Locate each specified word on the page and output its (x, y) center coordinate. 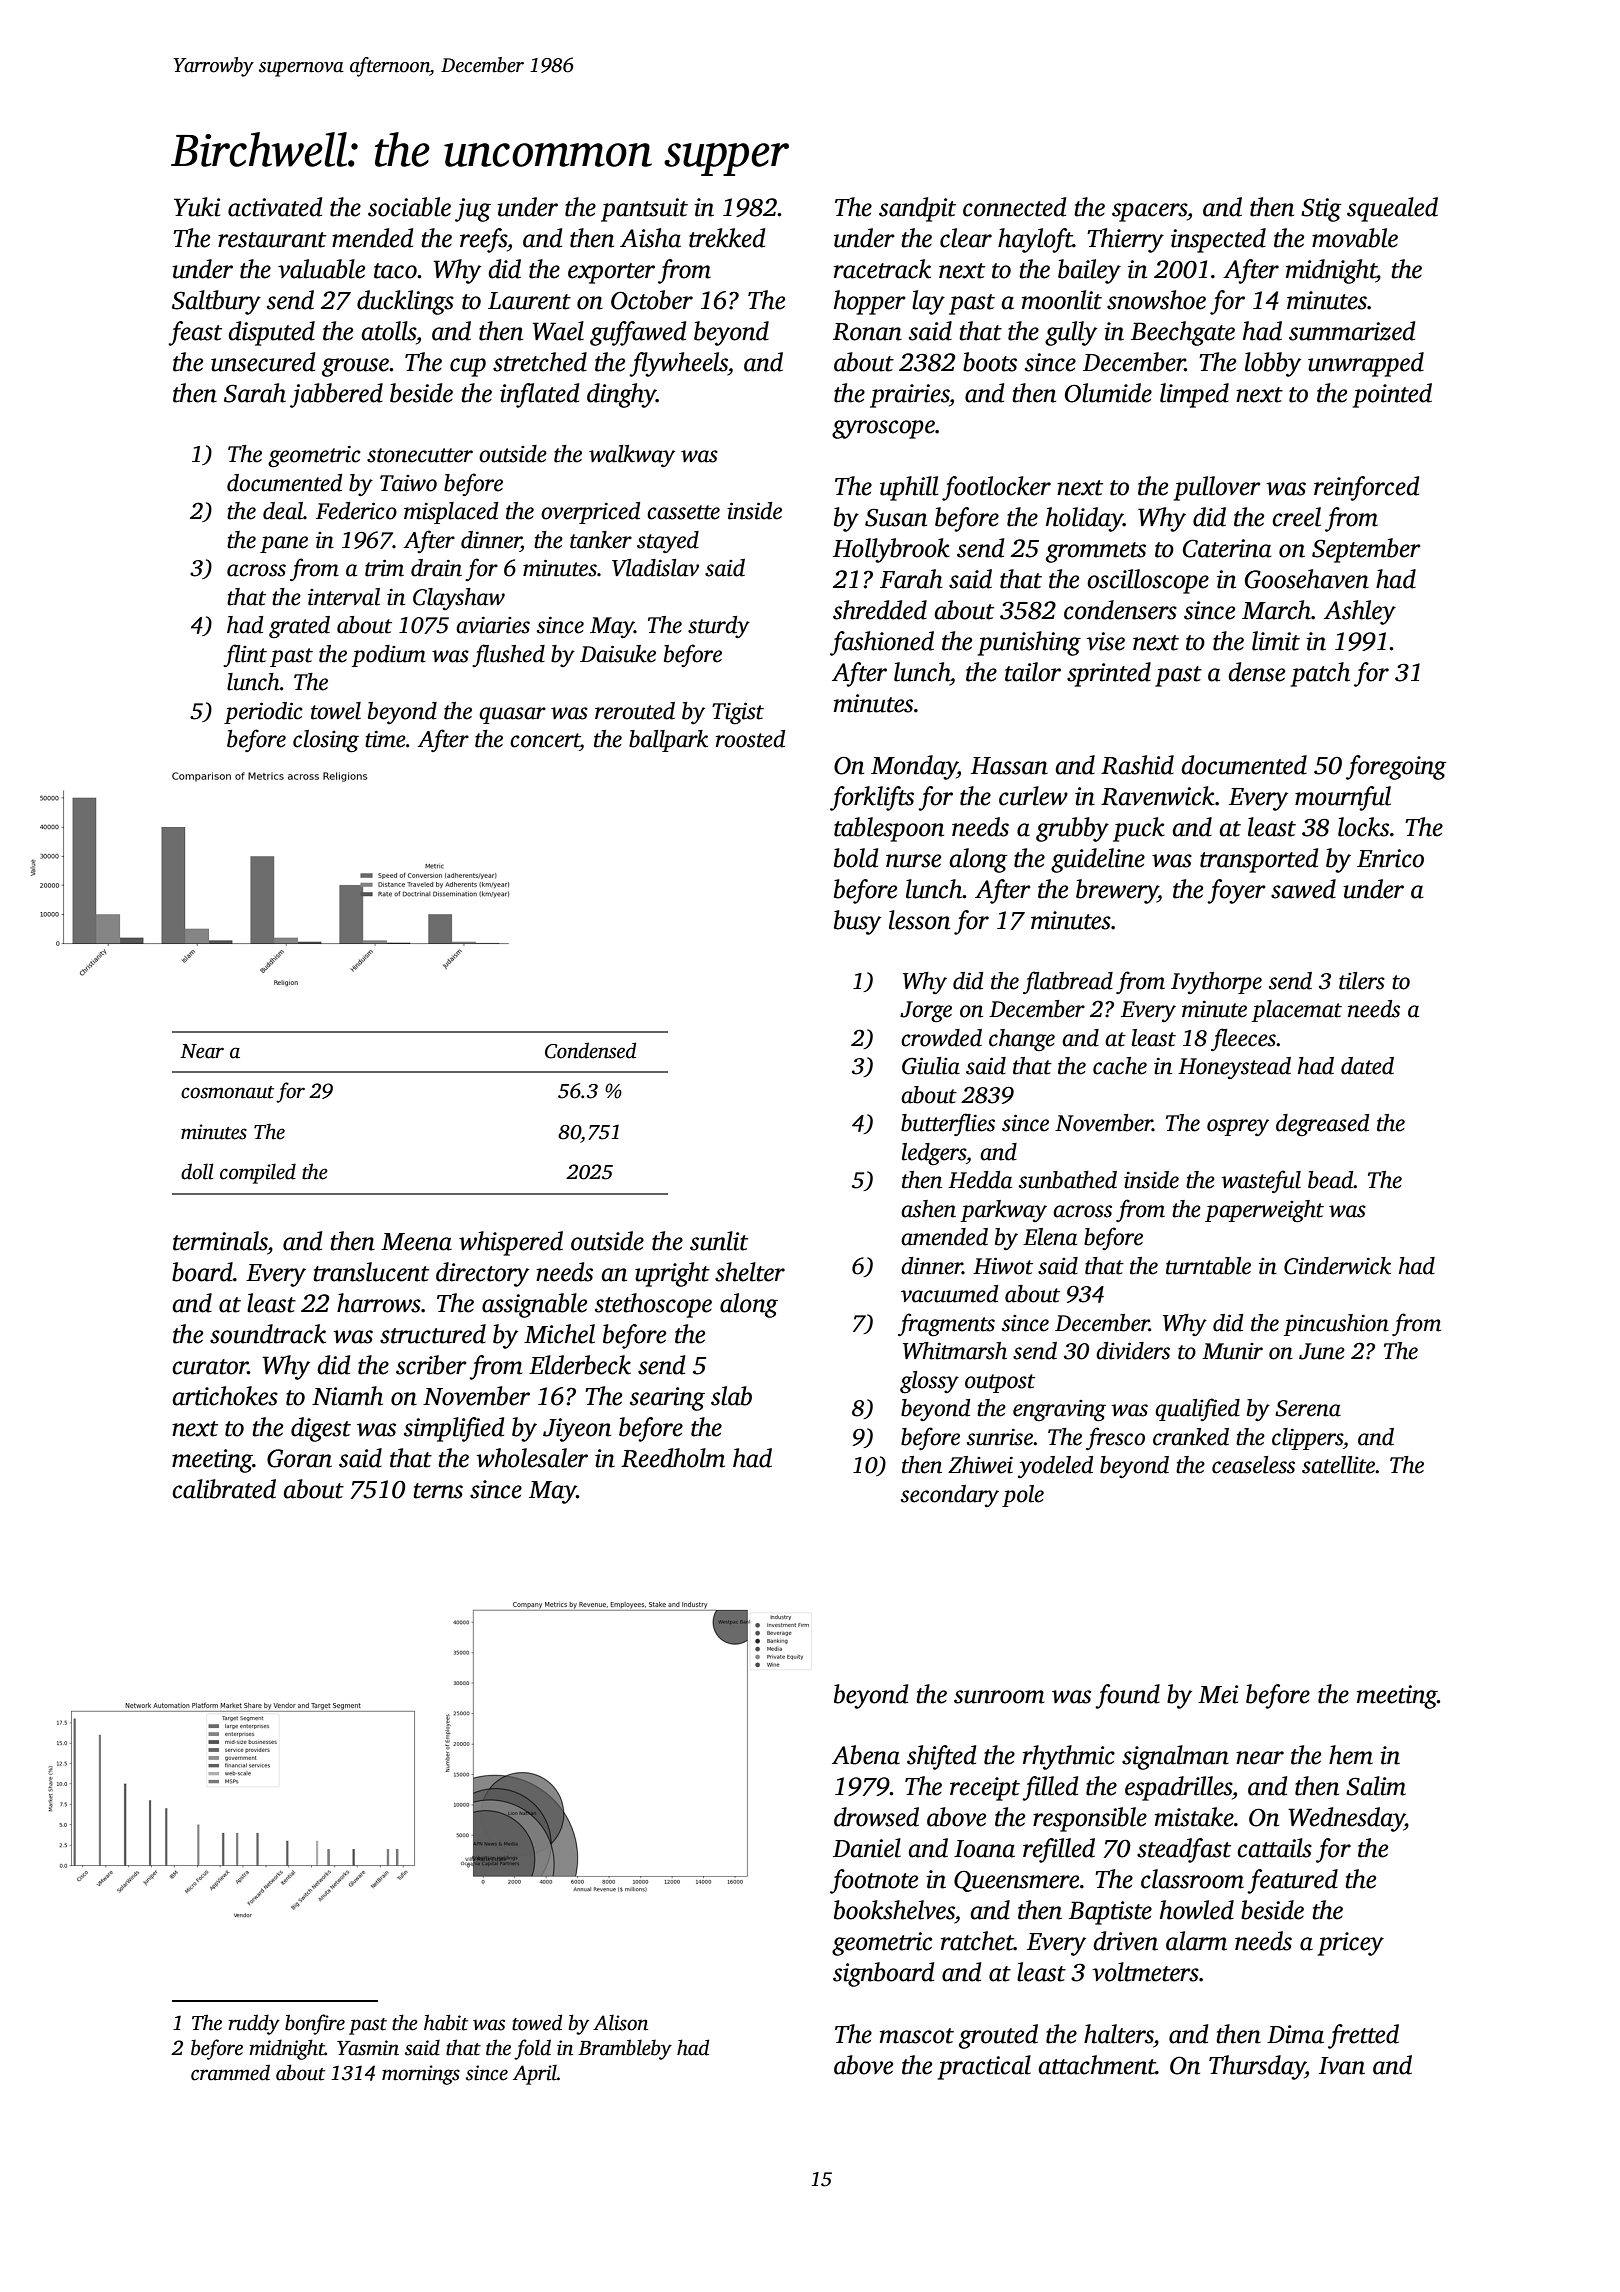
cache (1120, 1066)
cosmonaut (227, 1092)
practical (984, 2067)
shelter (750, 1272)
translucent (371, 1272)
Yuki (197, 207)
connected (1014, 207)
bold (856, 858)
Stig (1321, 210)
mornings (421, 2075)
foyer (1236, 891)
